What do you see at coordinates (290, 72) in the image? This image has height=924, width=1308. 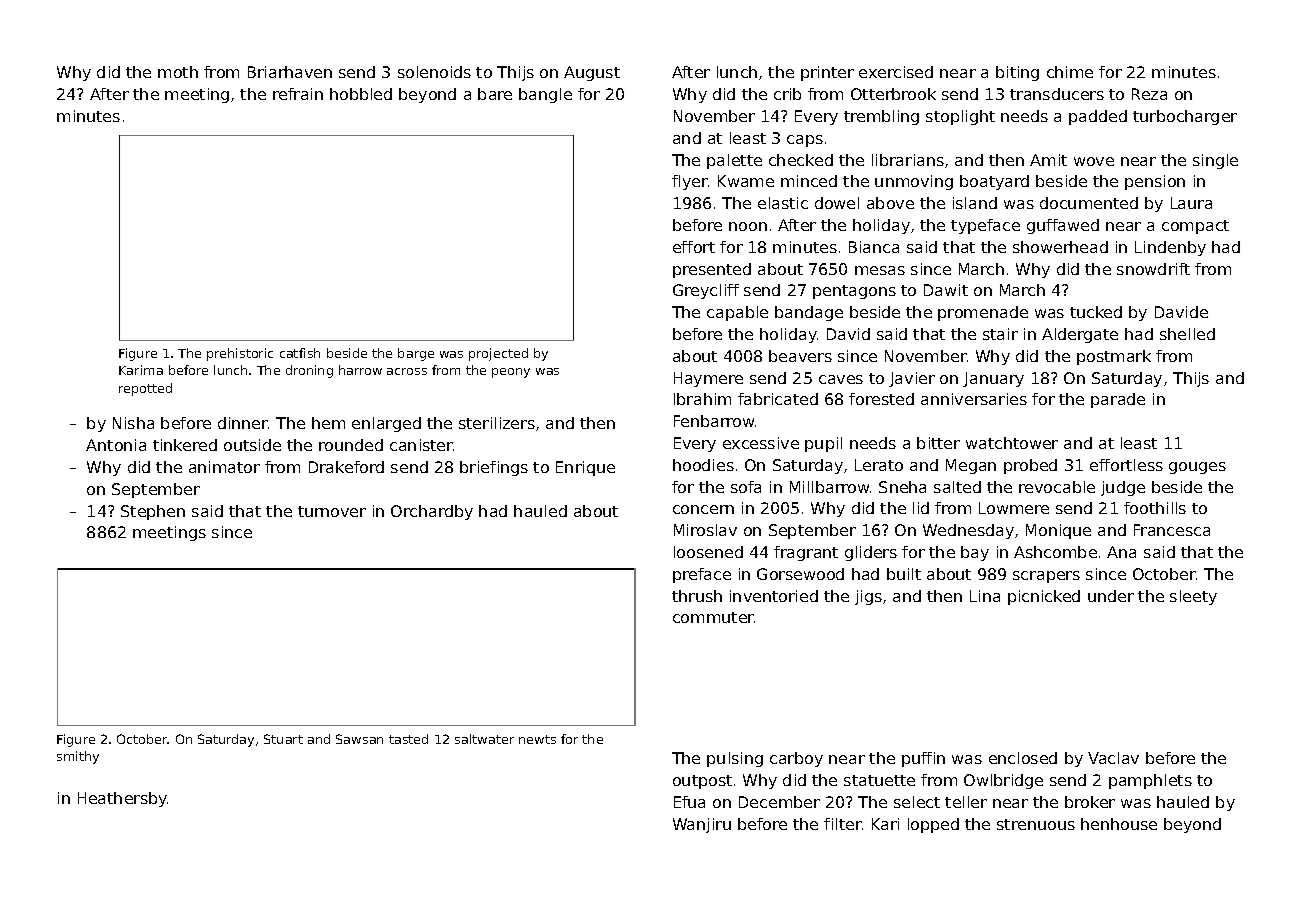 I see `Briarhaven` at bounding box center [290, 72].
